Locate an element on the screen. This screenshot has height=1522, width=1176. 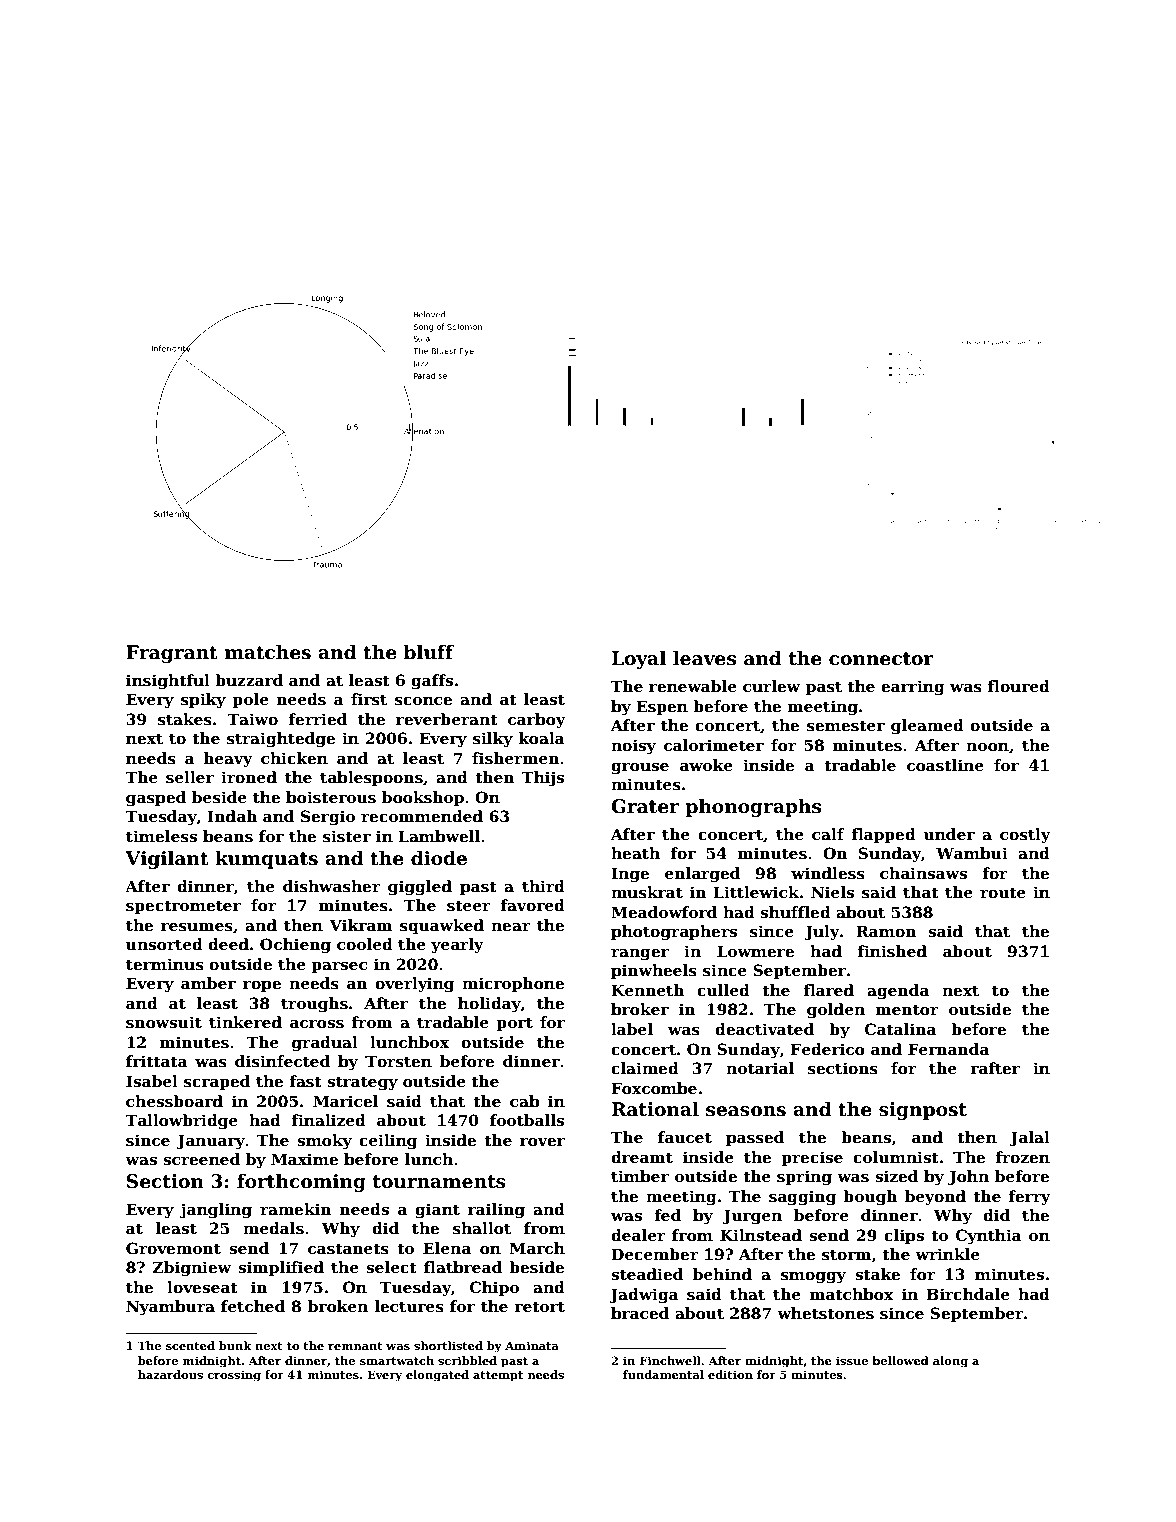
giggled is located at coordinates (420, 888).
